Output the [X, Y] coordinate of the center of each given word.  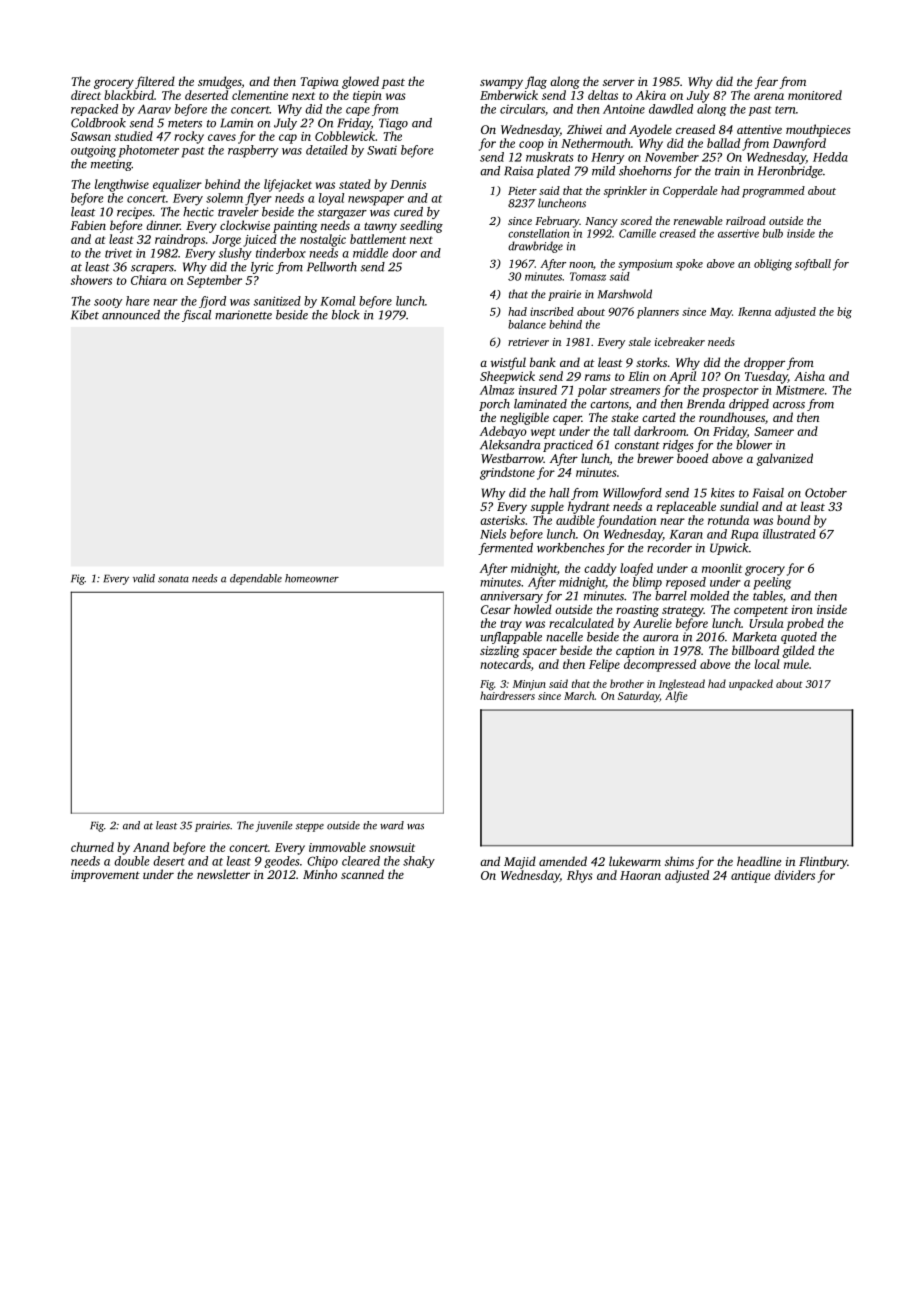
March [579, 695]
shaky [419, 862]
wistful [508, 363]
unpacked [751, 684]
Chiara [149, 280]
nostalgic [323, 240]
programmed [773, 192]
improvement [105, 876]
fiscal [196, 316]
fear [766, 82]
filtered [155, 82]
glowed [360, 82]
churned [92, 847]
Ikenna [754, 311]
